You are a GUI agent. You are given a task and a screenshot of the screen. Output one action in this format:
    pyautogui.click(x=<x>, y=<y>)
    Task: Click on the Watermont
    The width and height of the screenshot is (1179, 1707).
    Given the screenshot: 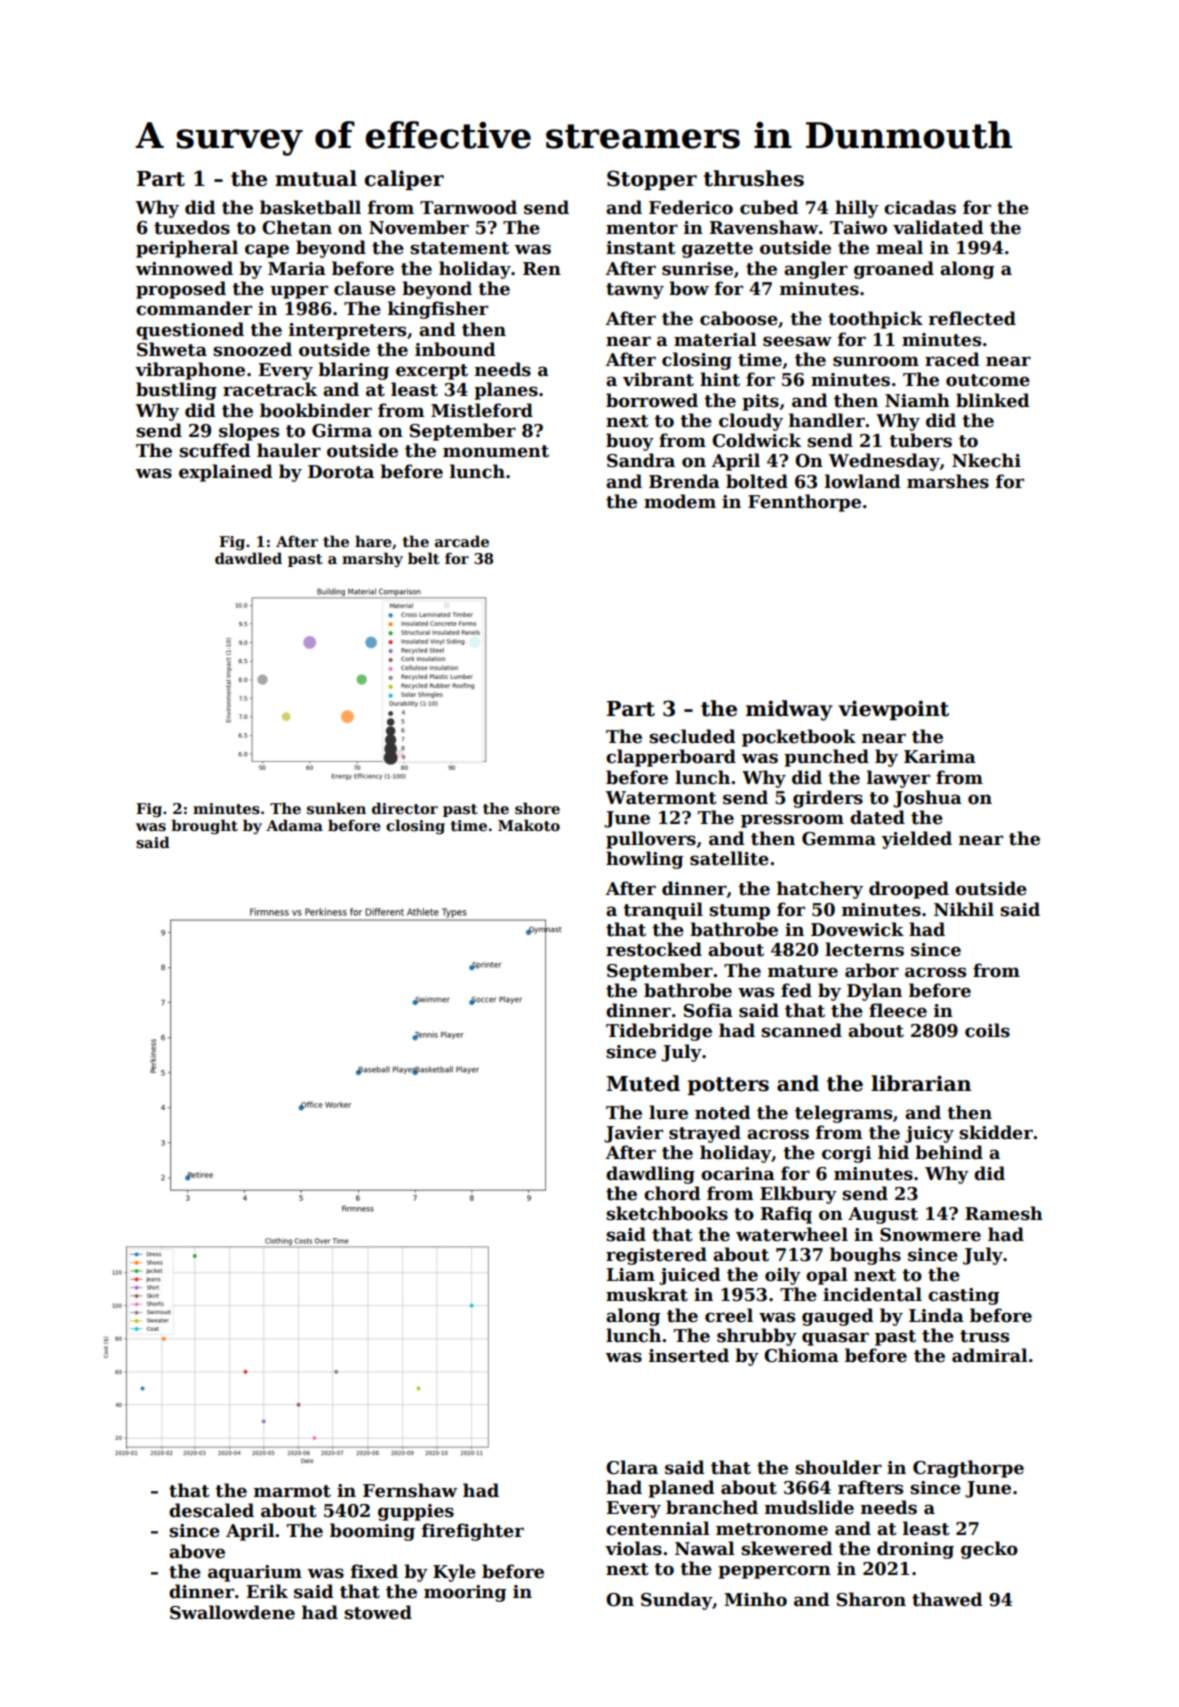 What is the action you would take?
    pyautogui.click(x=661, y=798)
